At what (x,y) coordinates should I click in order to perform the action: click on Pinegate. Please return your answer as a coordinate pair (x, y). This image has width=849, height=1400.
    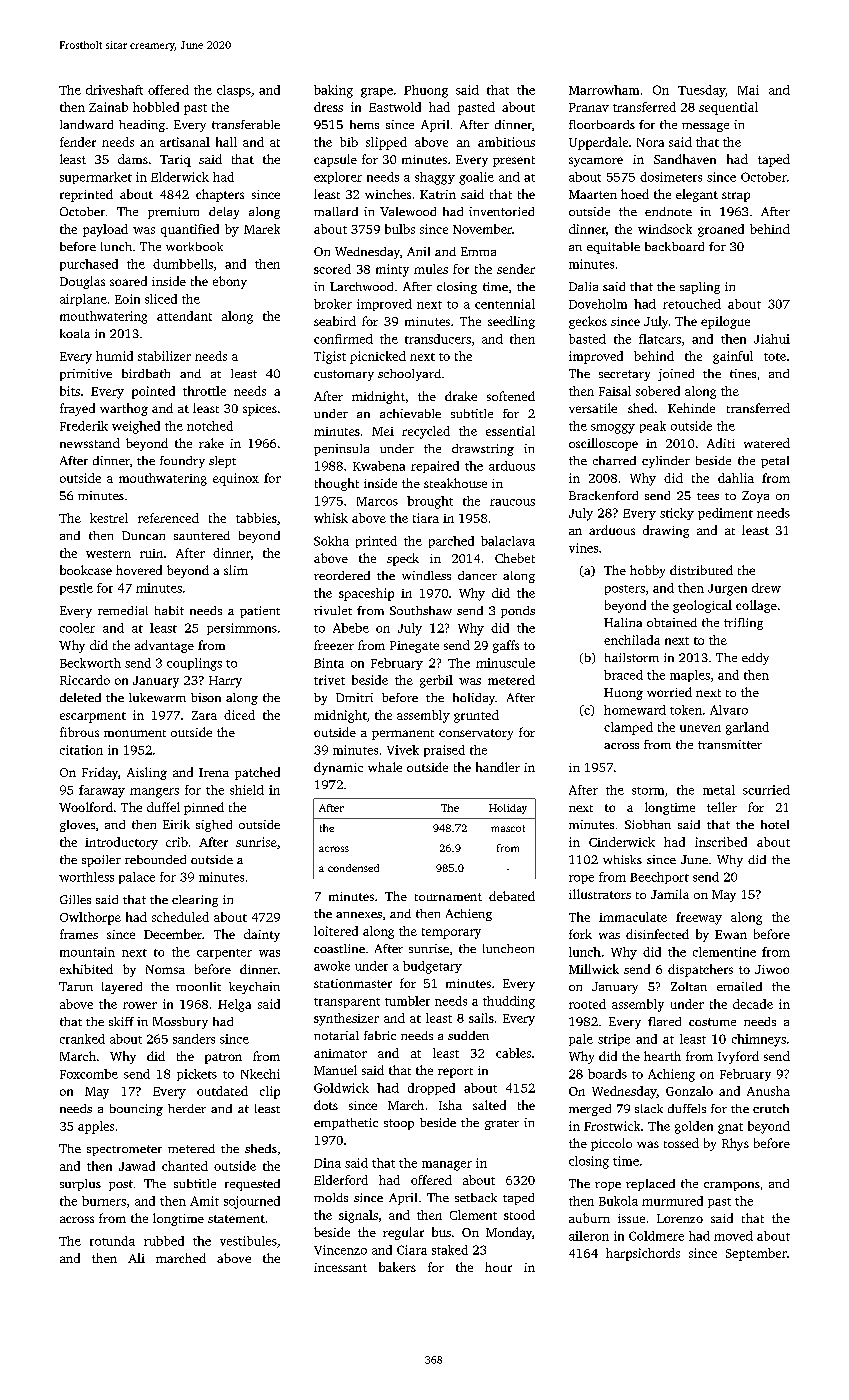
    Looking at the image, I should click on (414, 647).
